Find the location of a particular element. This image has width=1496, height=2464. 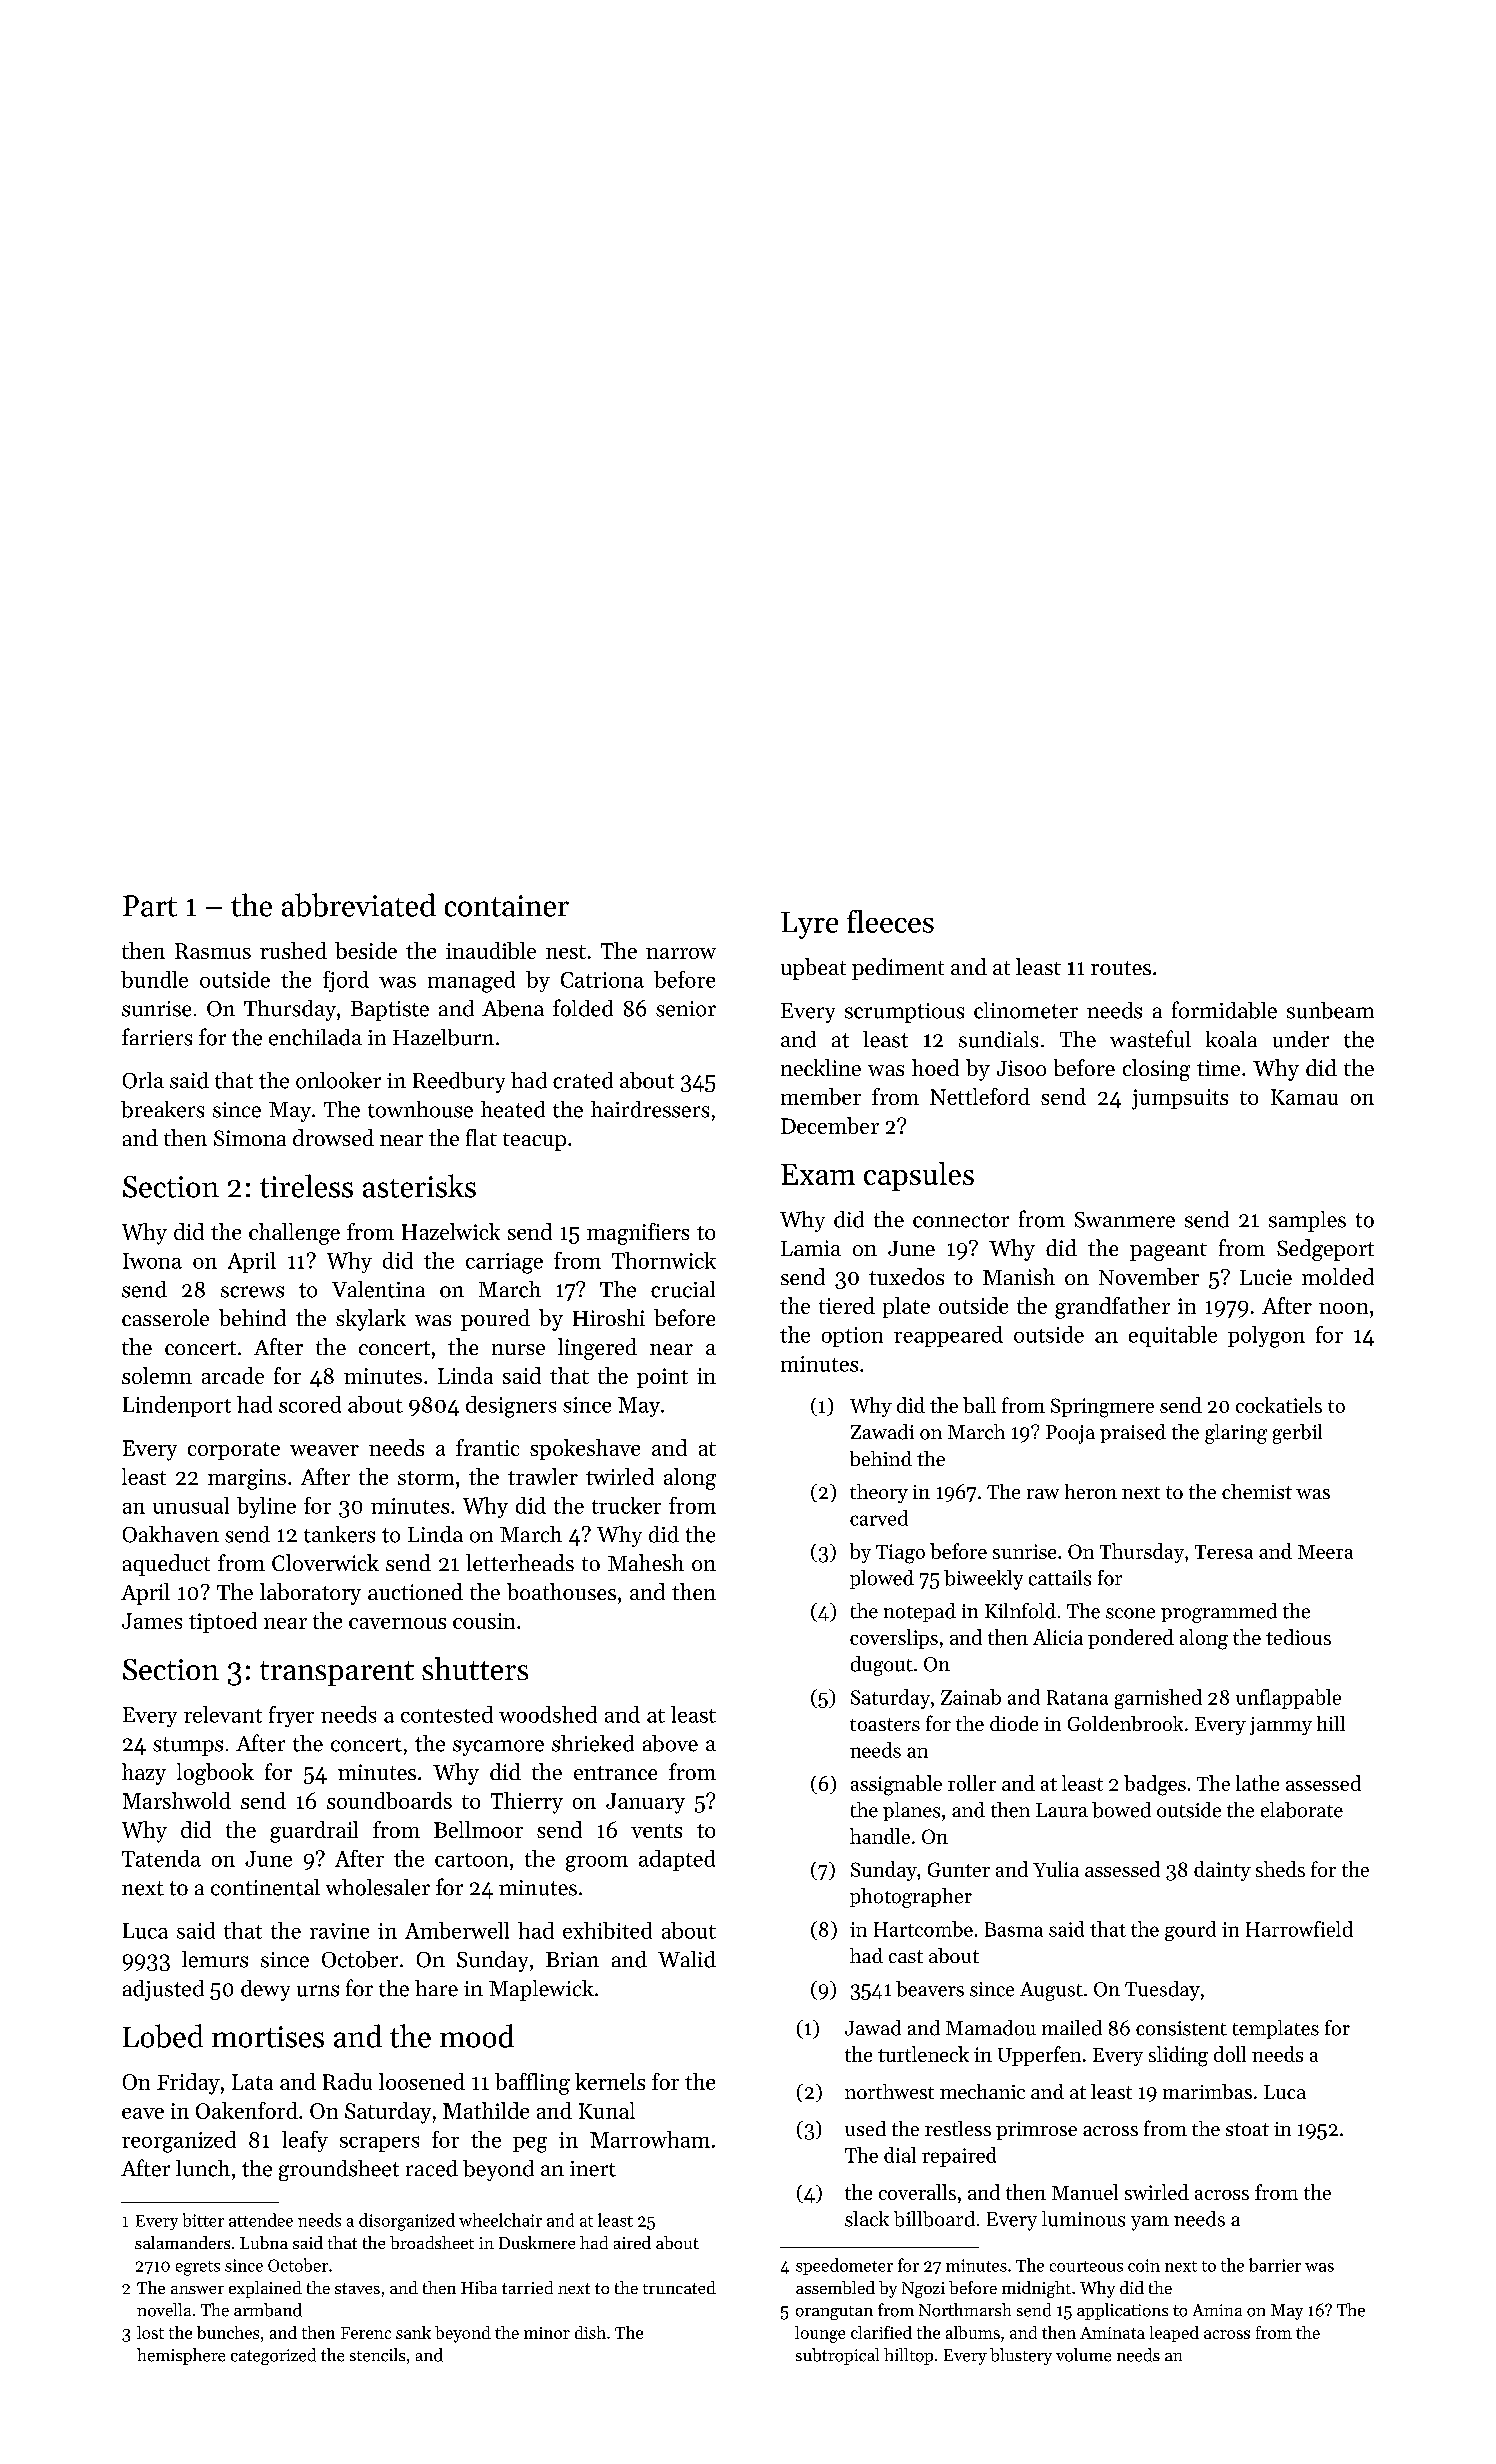

Mahesh is located at coordinates (646, 1562).
